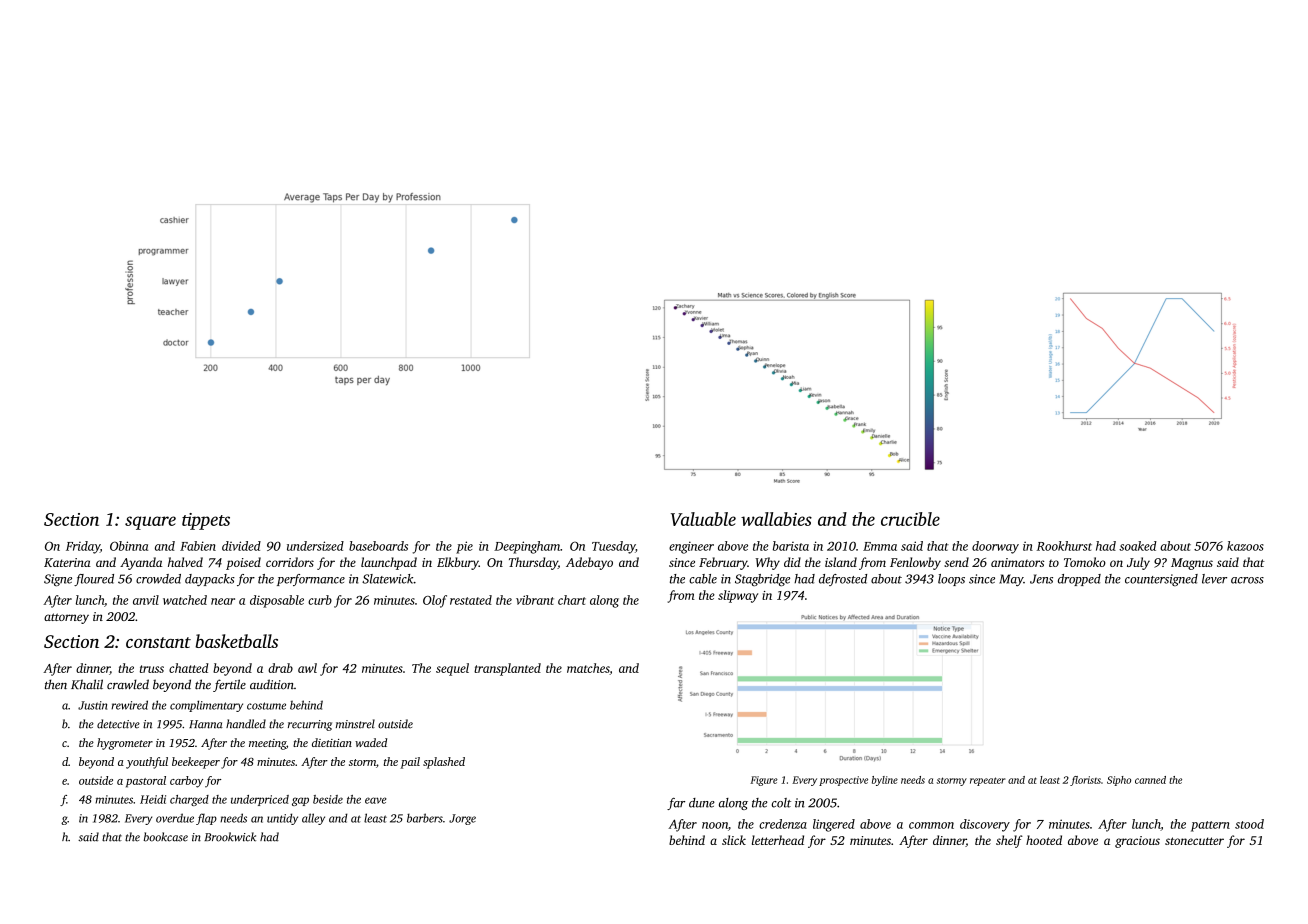 This screenshot has width=1308, height=924. What do you see at coordinates (206, 521) in the screenshot?
I see `tippets` at bounding box center [206, 521].
